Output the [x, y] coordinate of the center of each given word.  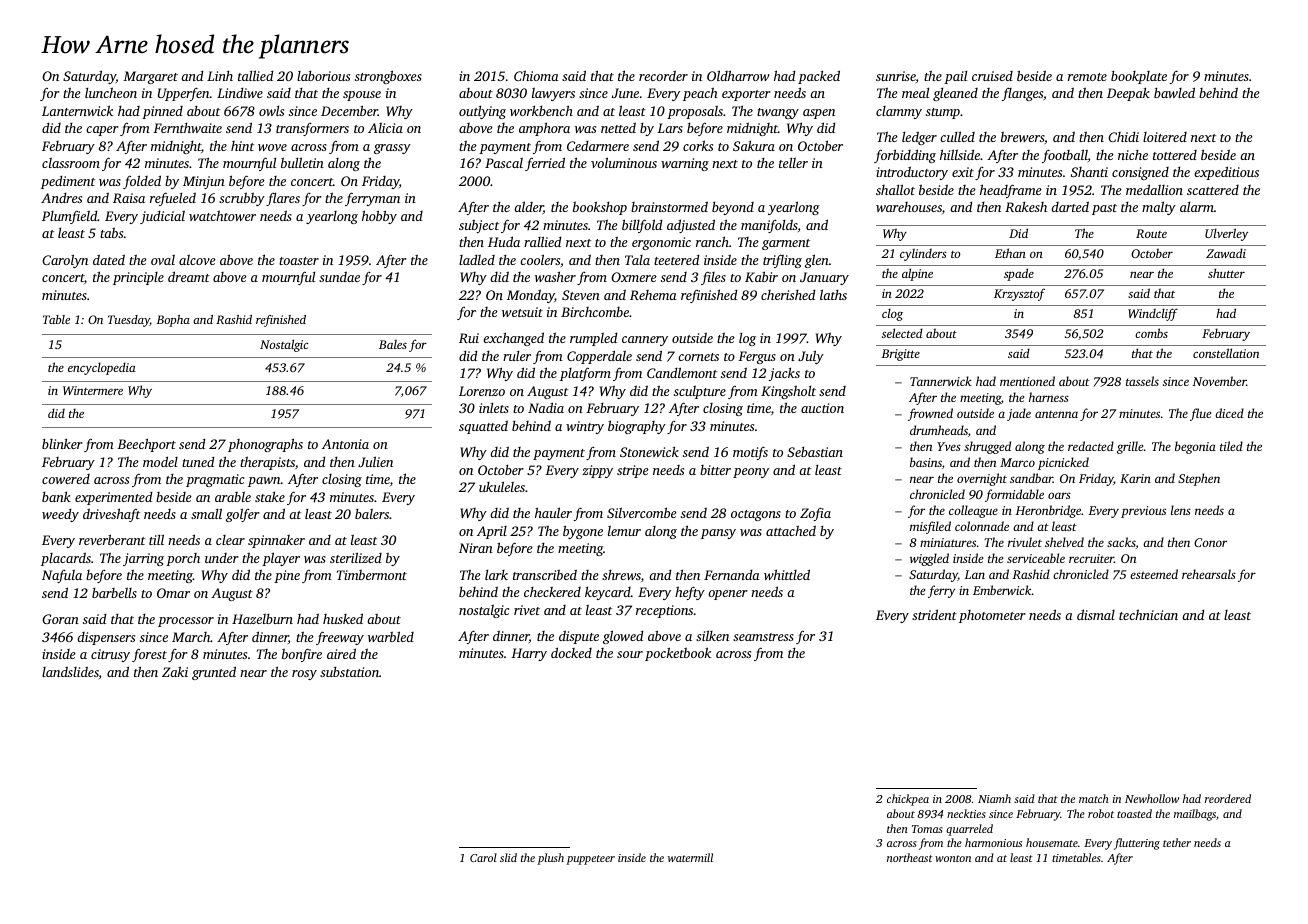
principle [138, 278]
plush [550, 859]
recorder [663, 75]
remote [1087, 77]
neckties [966, 813]
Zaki [175, 671]
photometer [992, 616]
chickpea [908, 800]
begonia [1195, 447]
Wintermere [93, 390]
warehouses [909, 207]
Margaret [150, 77]
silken [712, 635]
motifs [750, 453]
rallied [543, 241]
